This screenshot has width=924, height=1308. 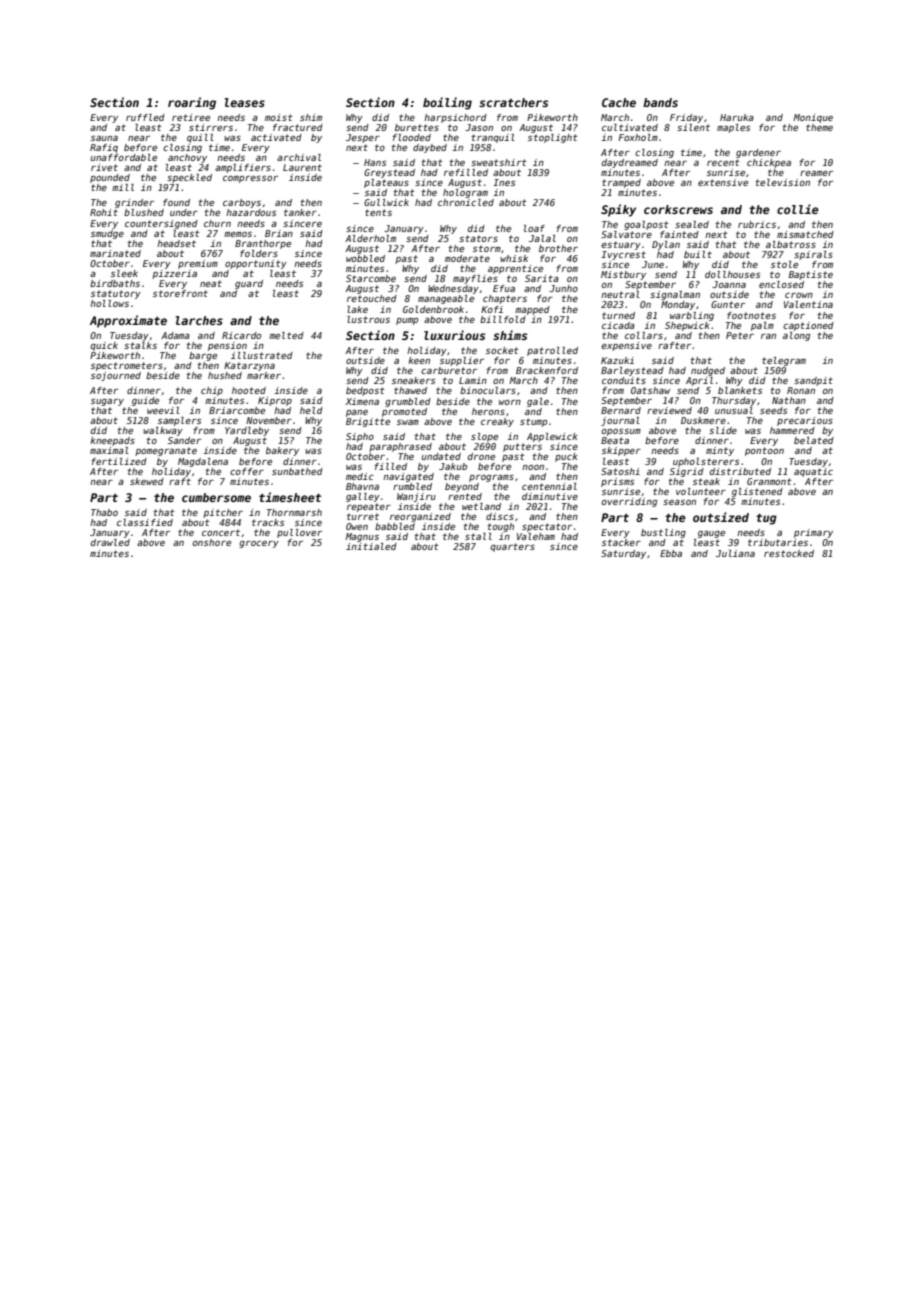 What do you see at coordinates (723, 162) in the screenshot?
I see `recent` at bounding box center [723, 162].
